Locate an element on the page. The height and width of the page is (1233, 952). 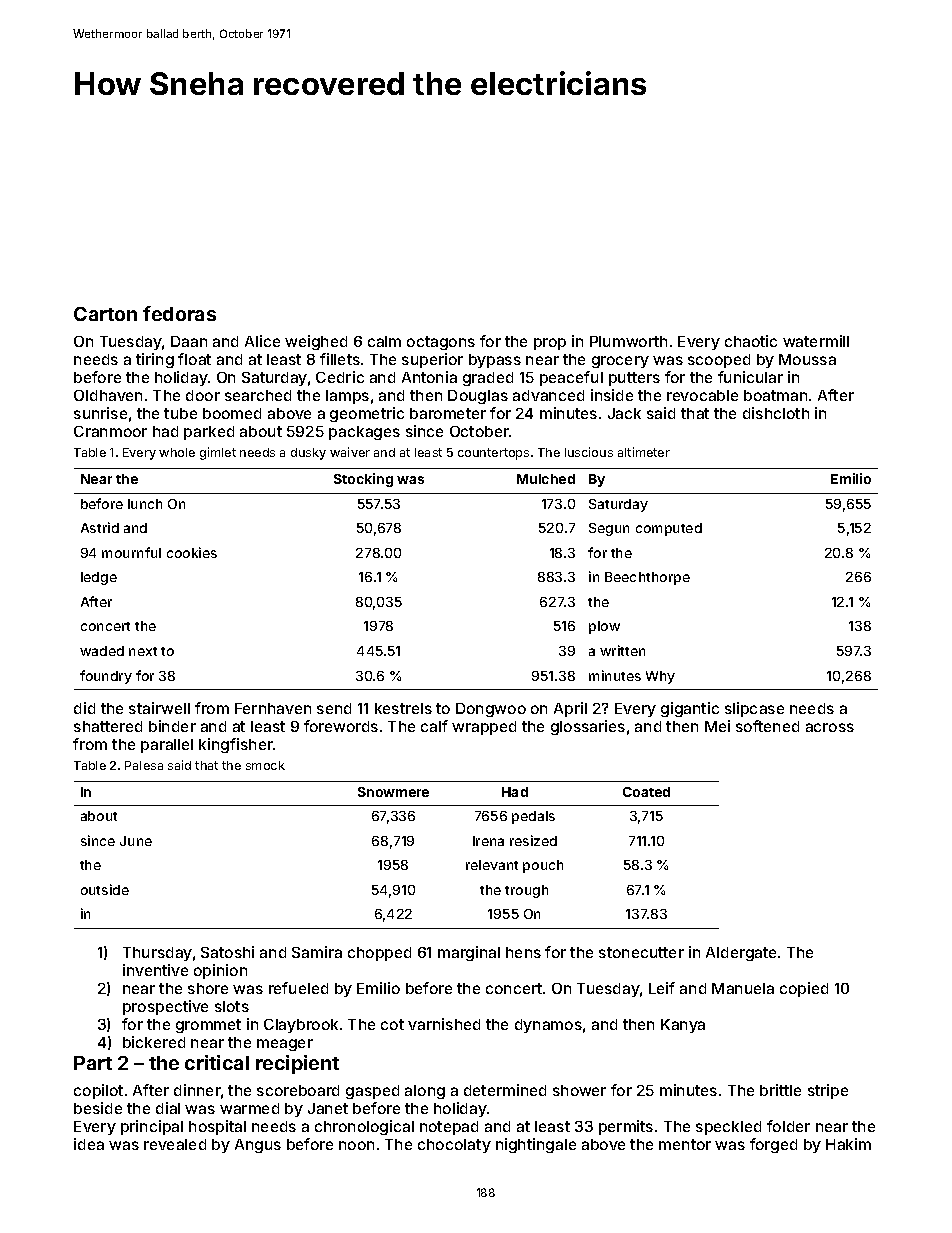
shattered is located at coordinates (108, 726).
